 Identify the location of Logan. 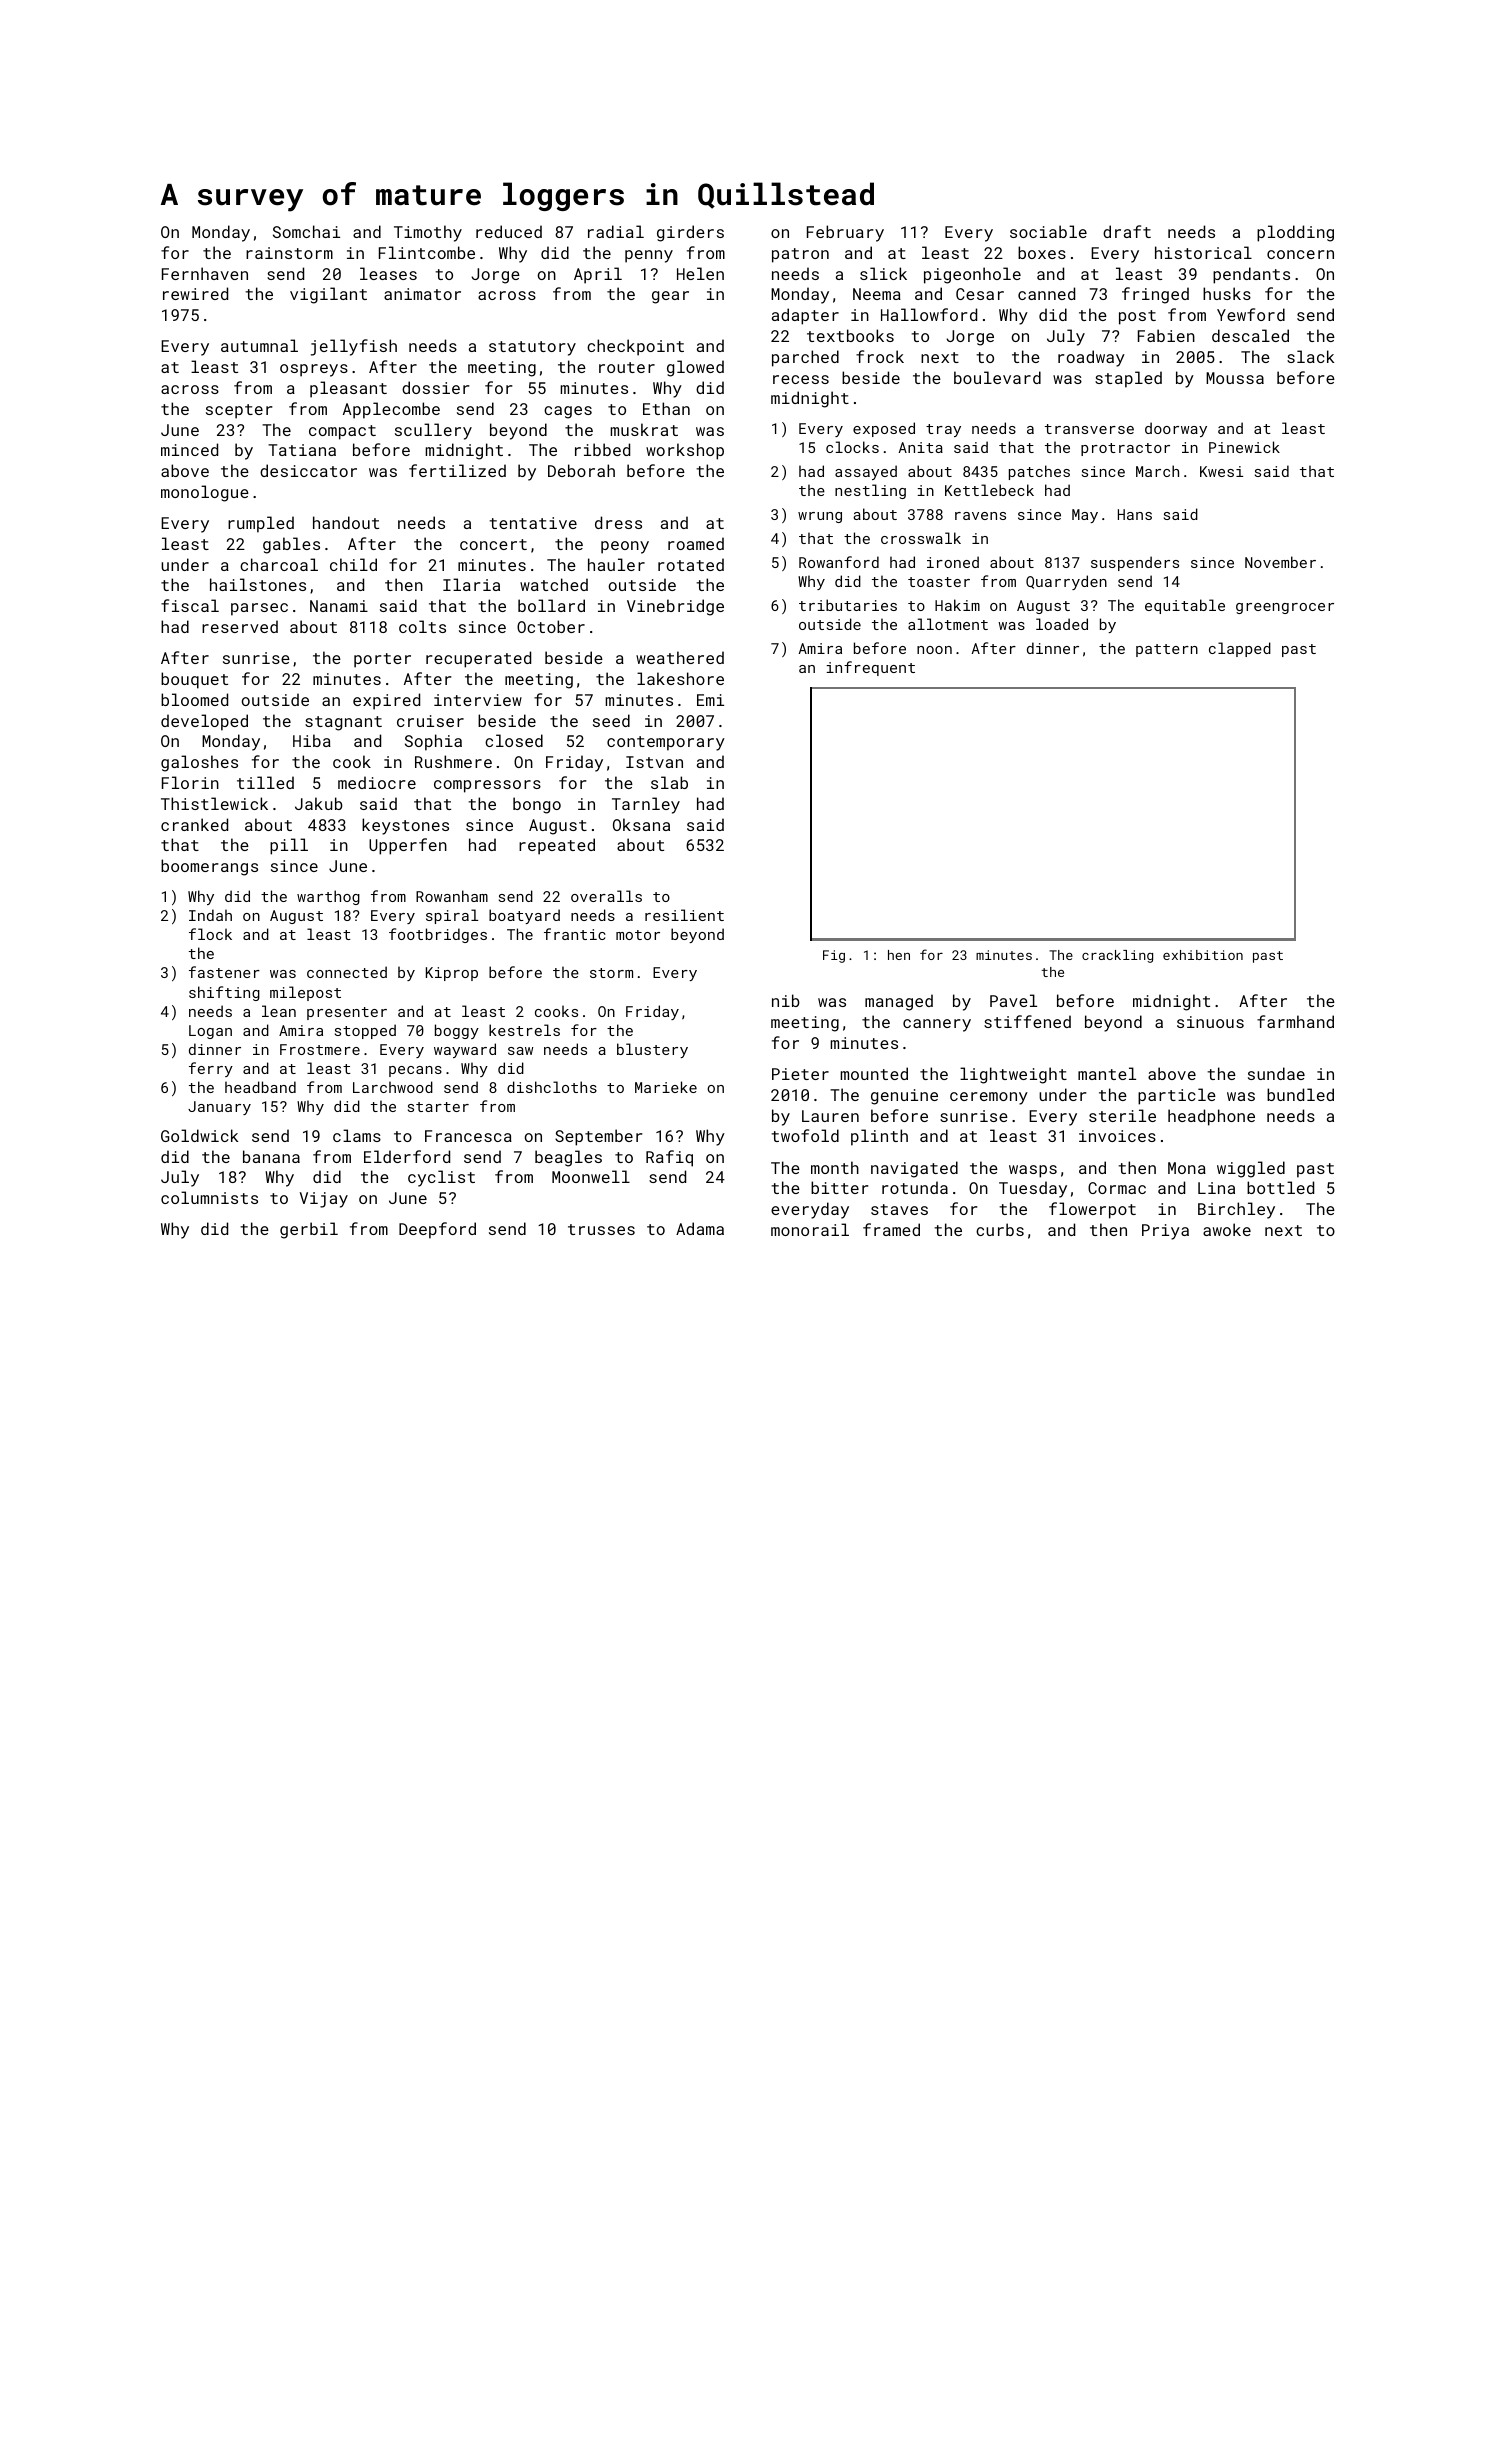
(210, 1032).
